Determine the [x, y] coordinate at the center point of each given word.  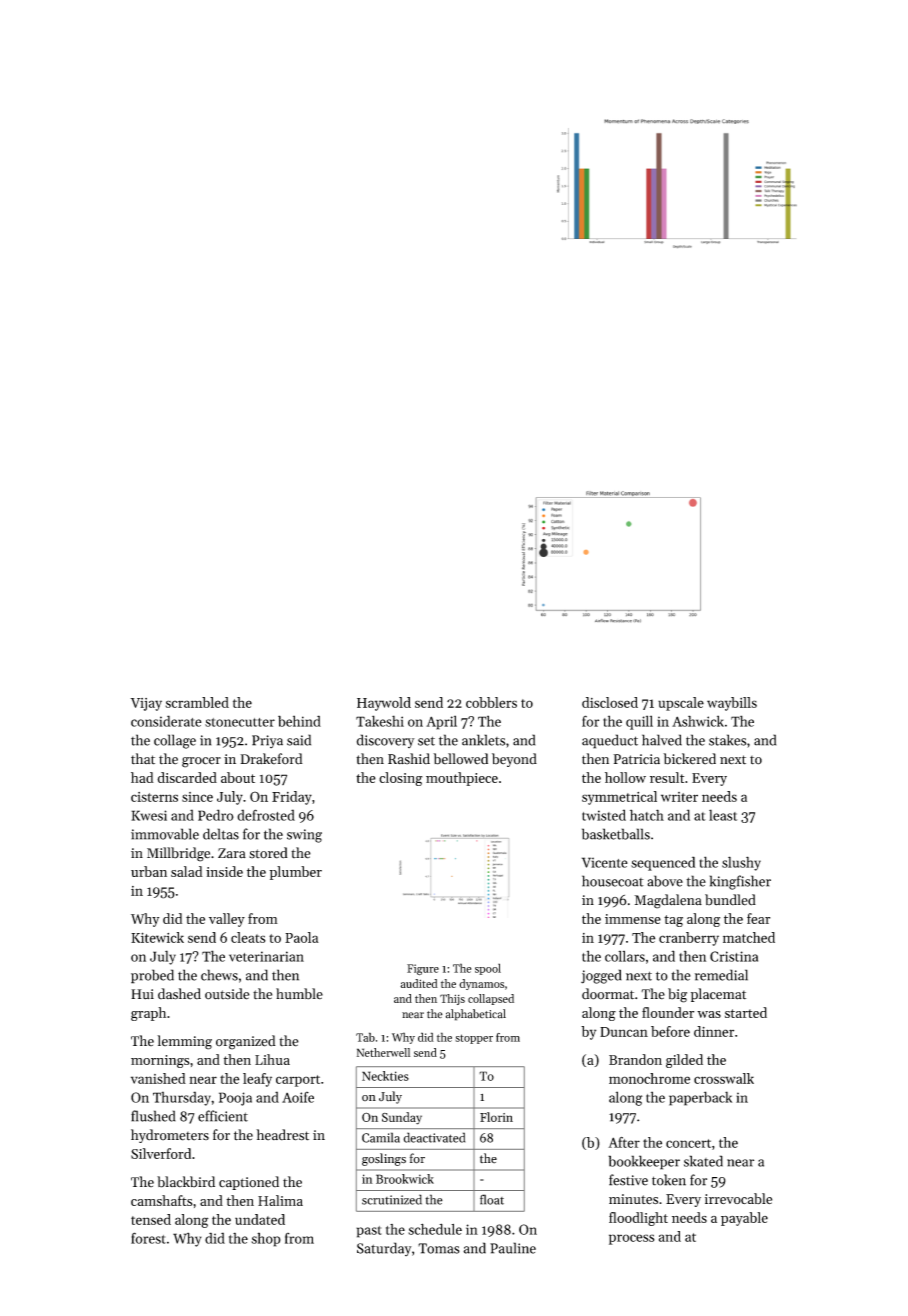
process [632, 1239]
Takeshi [380, 721]
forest [148, 1238]
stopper [474, 1039]
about [238, 777]
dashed [179, 994]
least [723, 815]
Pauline [513, 1248]
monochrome [649, 1078]
